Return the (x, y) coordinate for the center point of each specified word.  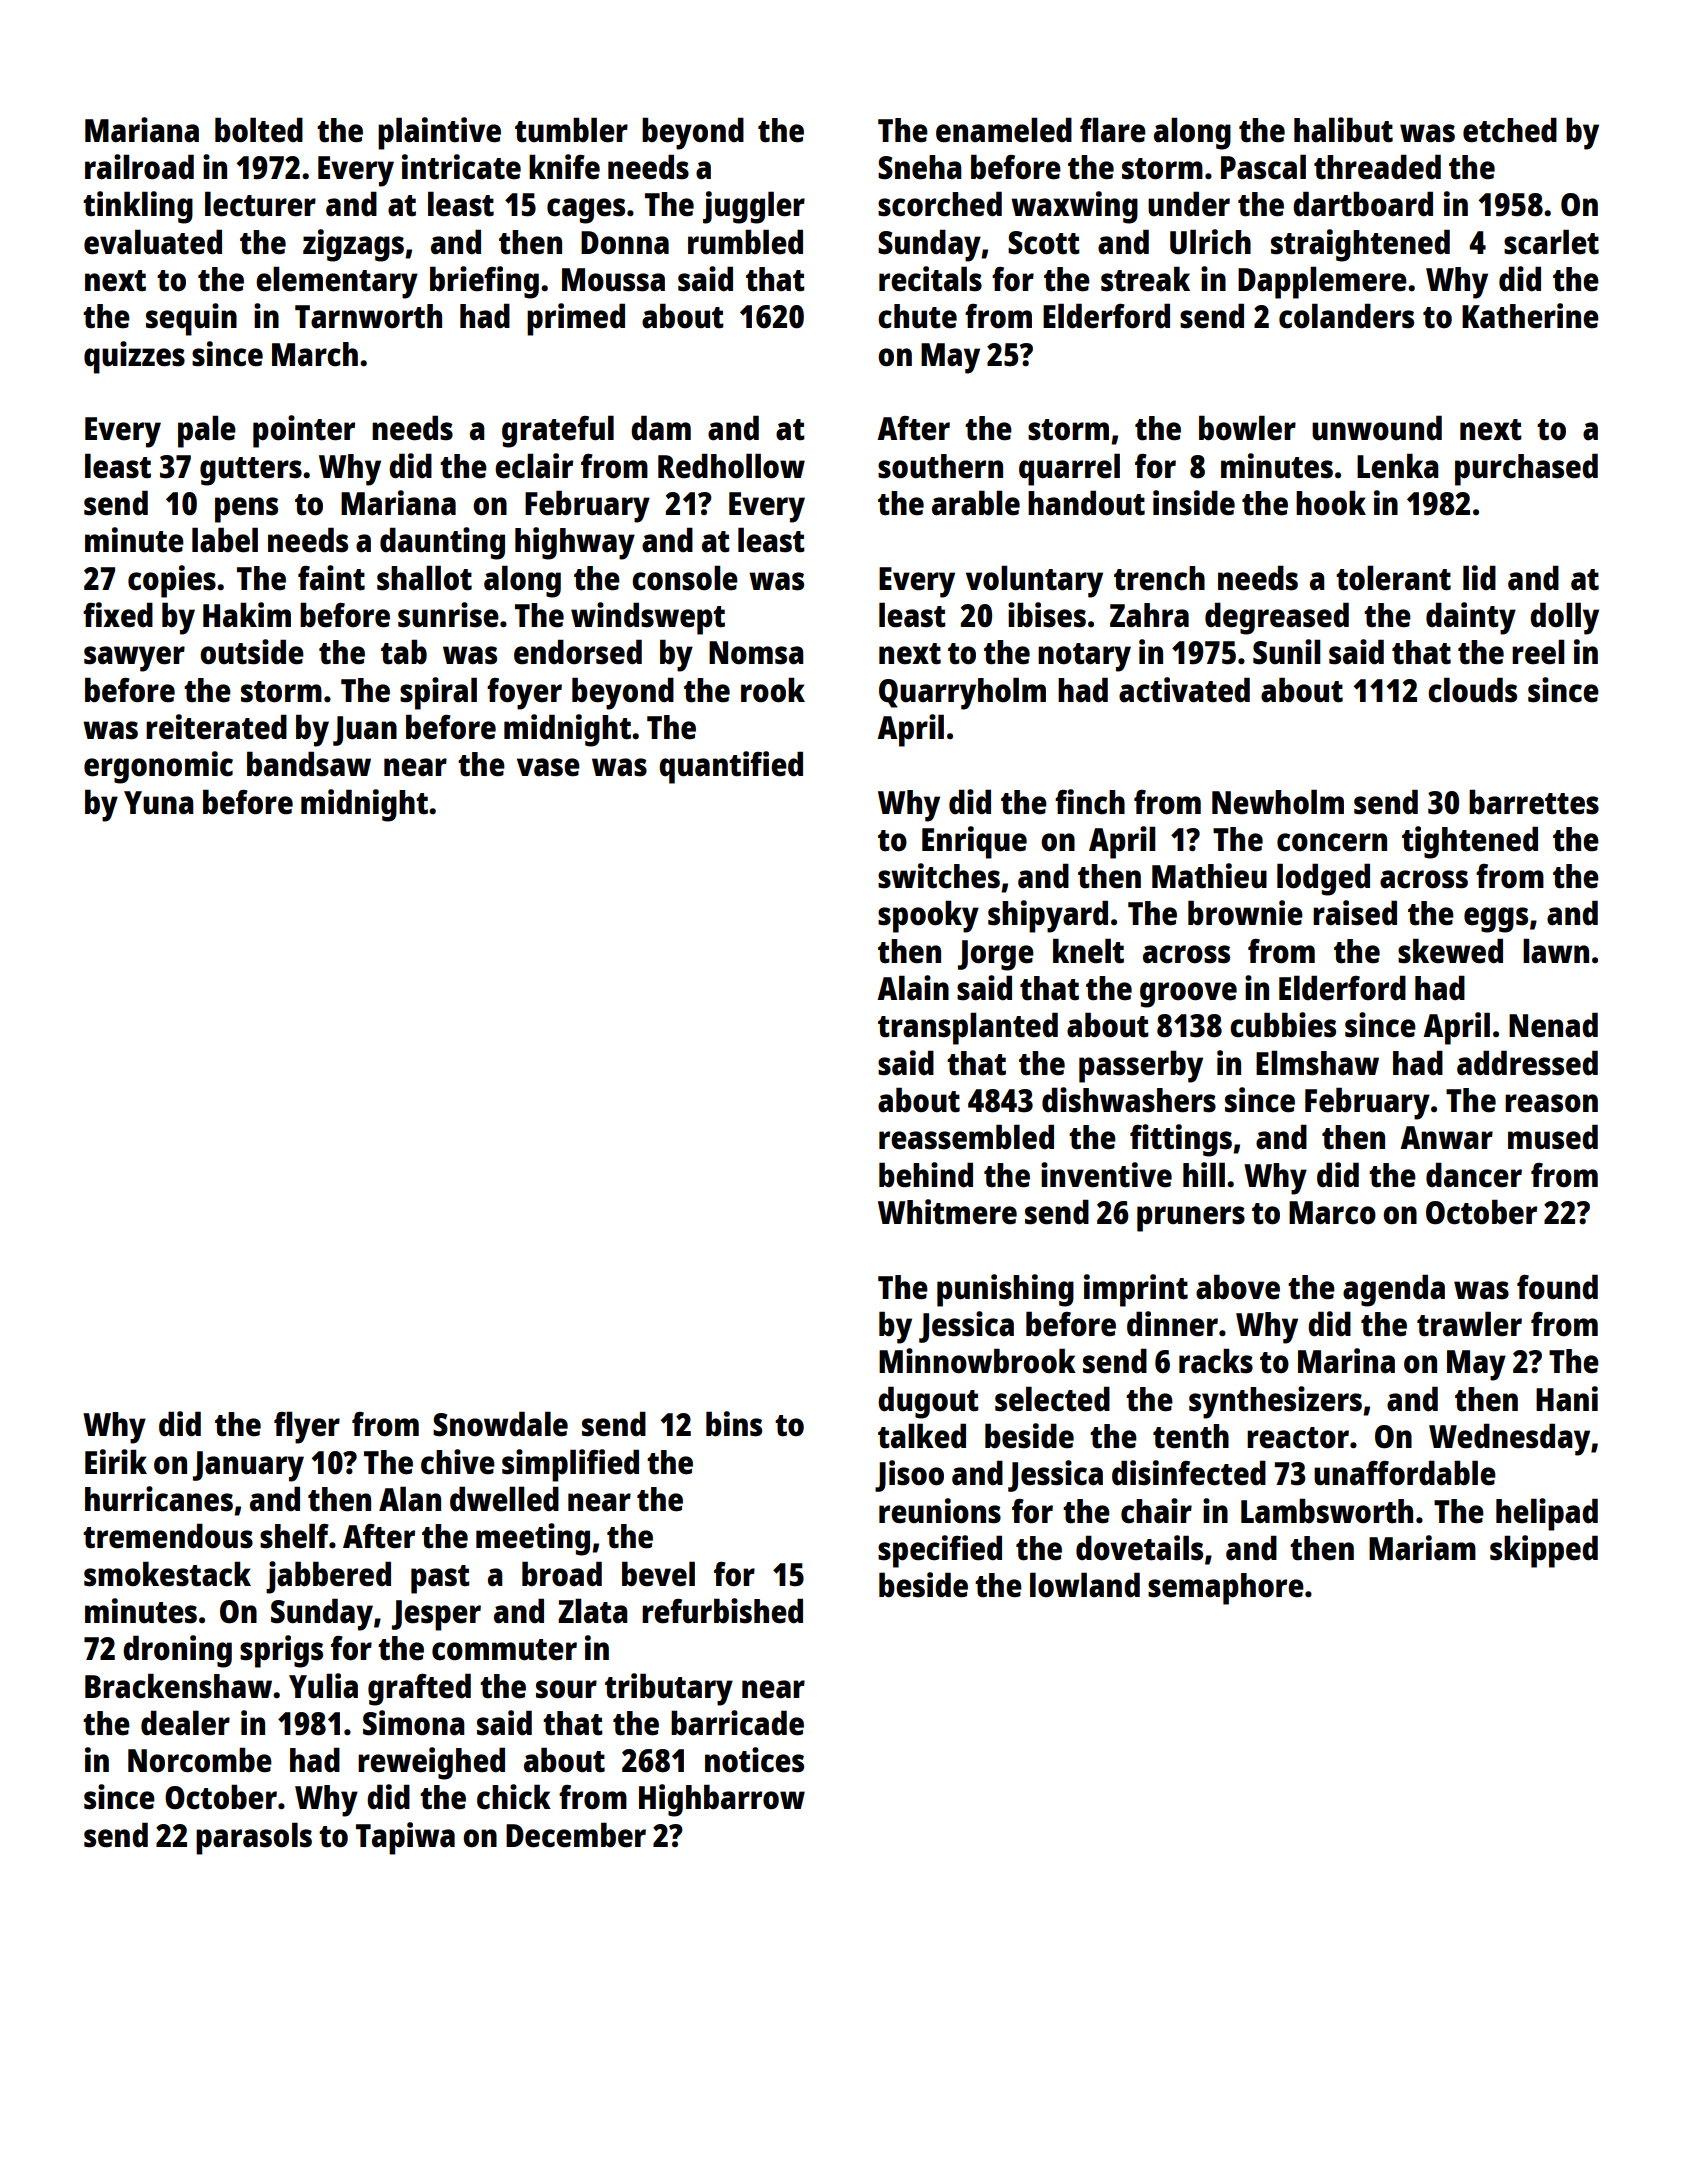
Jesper (436, 1615)
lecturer (260, 204)
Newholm (1278, 802)
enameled (1004, 130)
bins (734, 1424)
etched (1510, 130)
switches (939, 876)
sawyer (134, 659)
